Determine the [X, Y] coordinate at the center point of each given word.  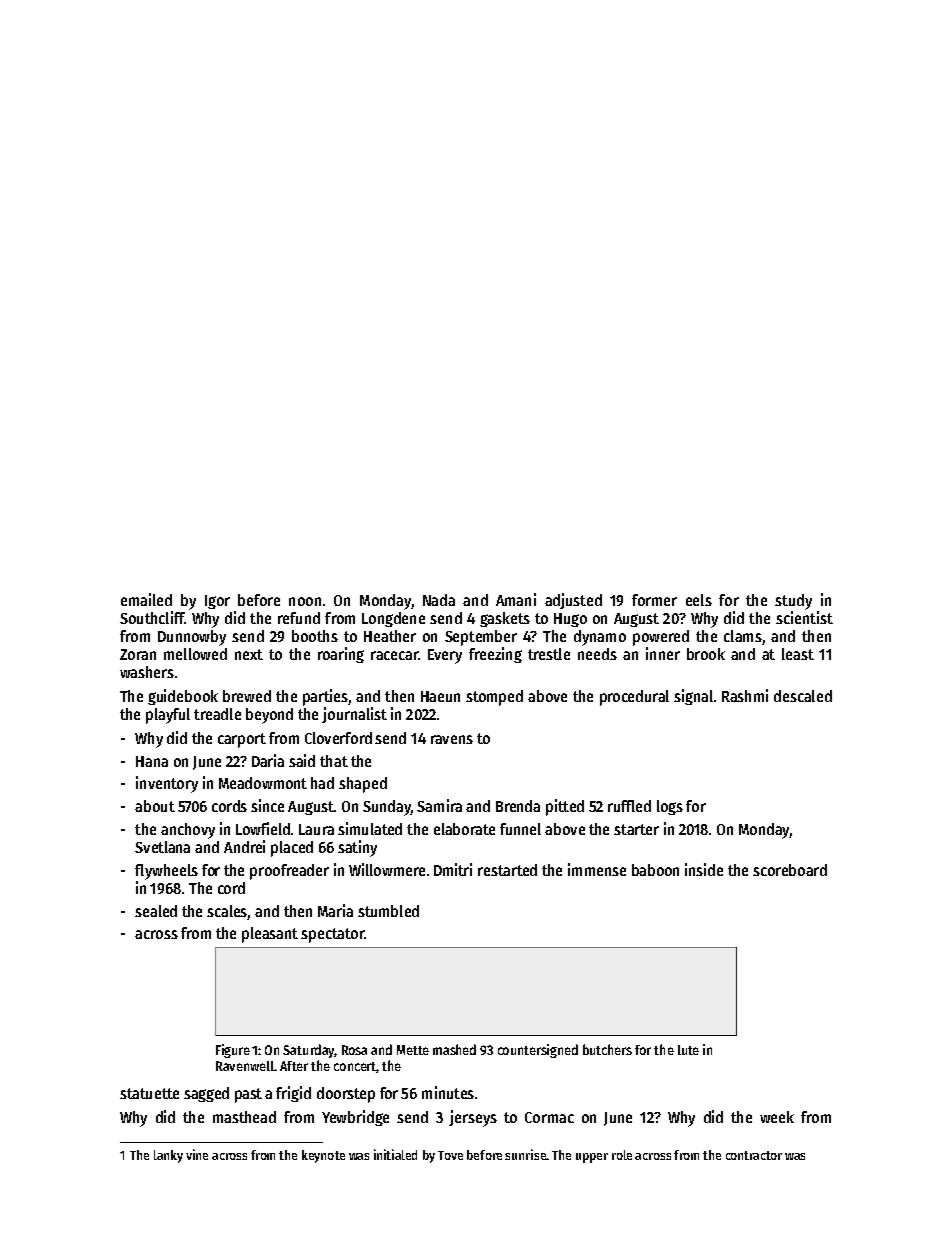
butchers [607, 1049]
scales [227, 911]
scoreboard [790, 870]
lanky [168, 1156]
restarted [507, 870]
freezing [495, 655]
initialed [395, 1154]
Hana [152, 761]
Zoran [138, 654]
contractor [754, 1155]
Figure [233, 1051]
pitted [565, 807]
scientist [804, 617]
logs [670, 807]
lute [688, 1050]
